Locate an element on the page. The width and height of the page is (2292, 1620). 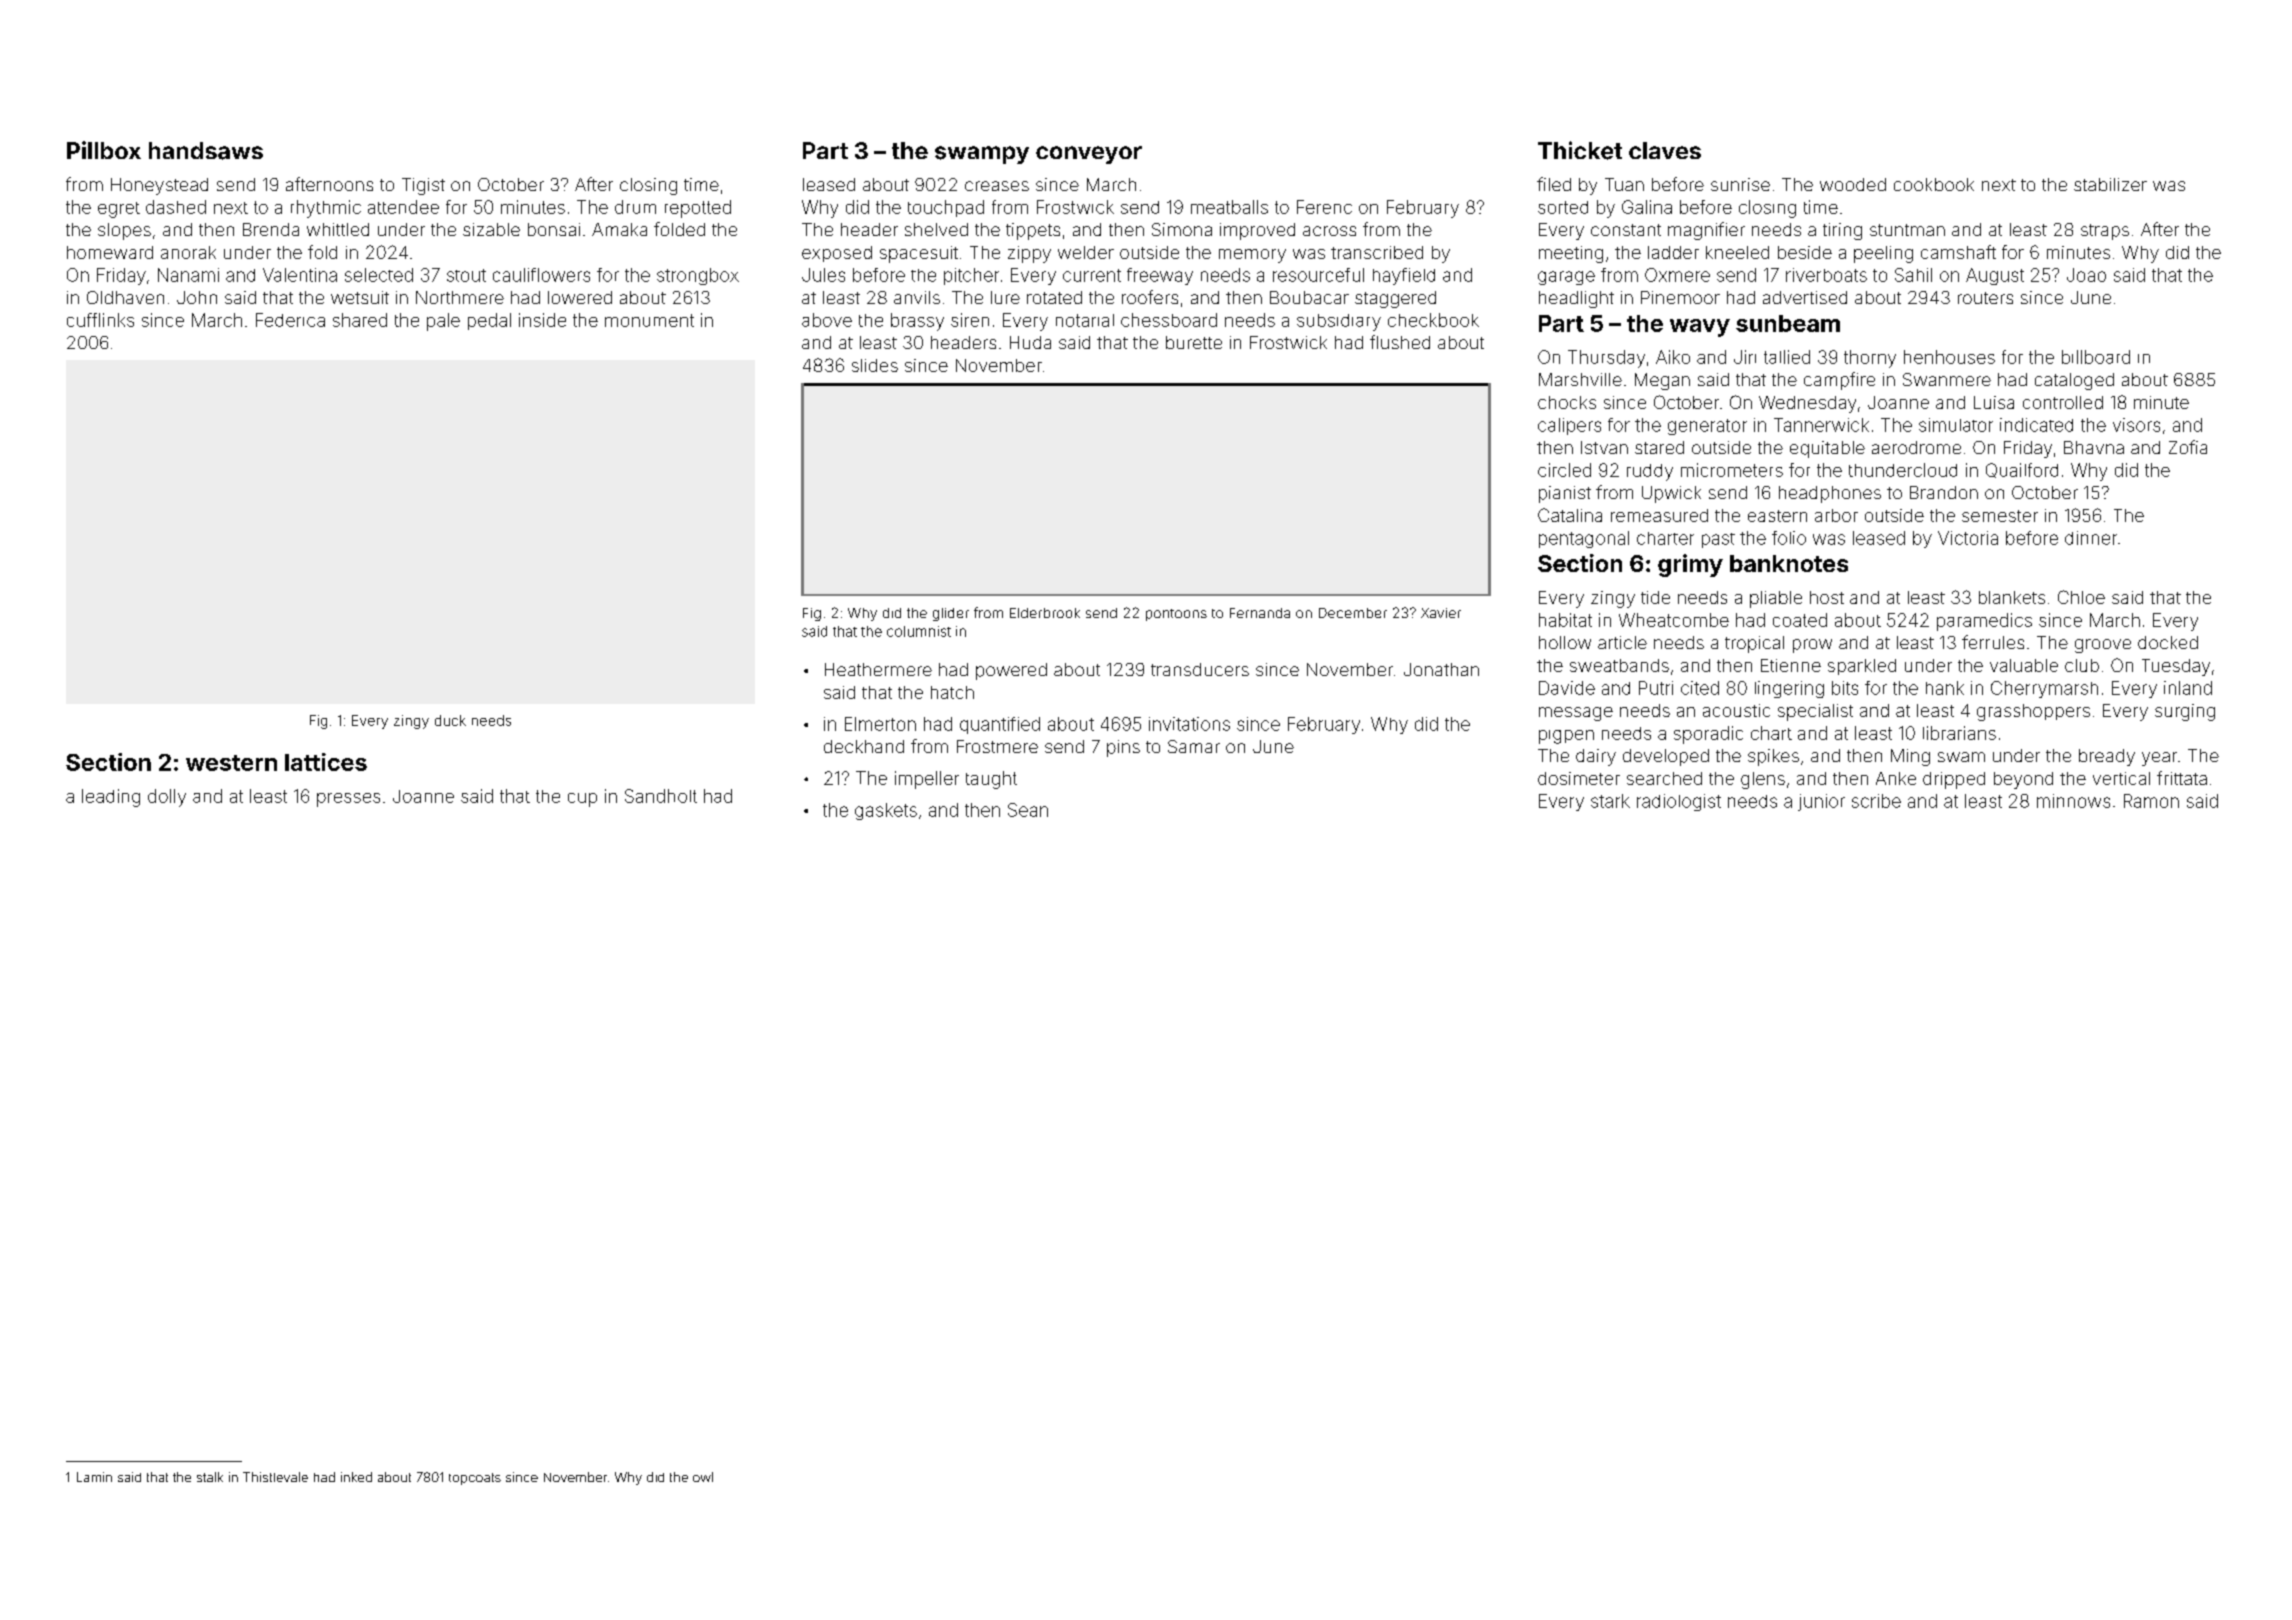
Sean is located at coordinates (1028, 810).
